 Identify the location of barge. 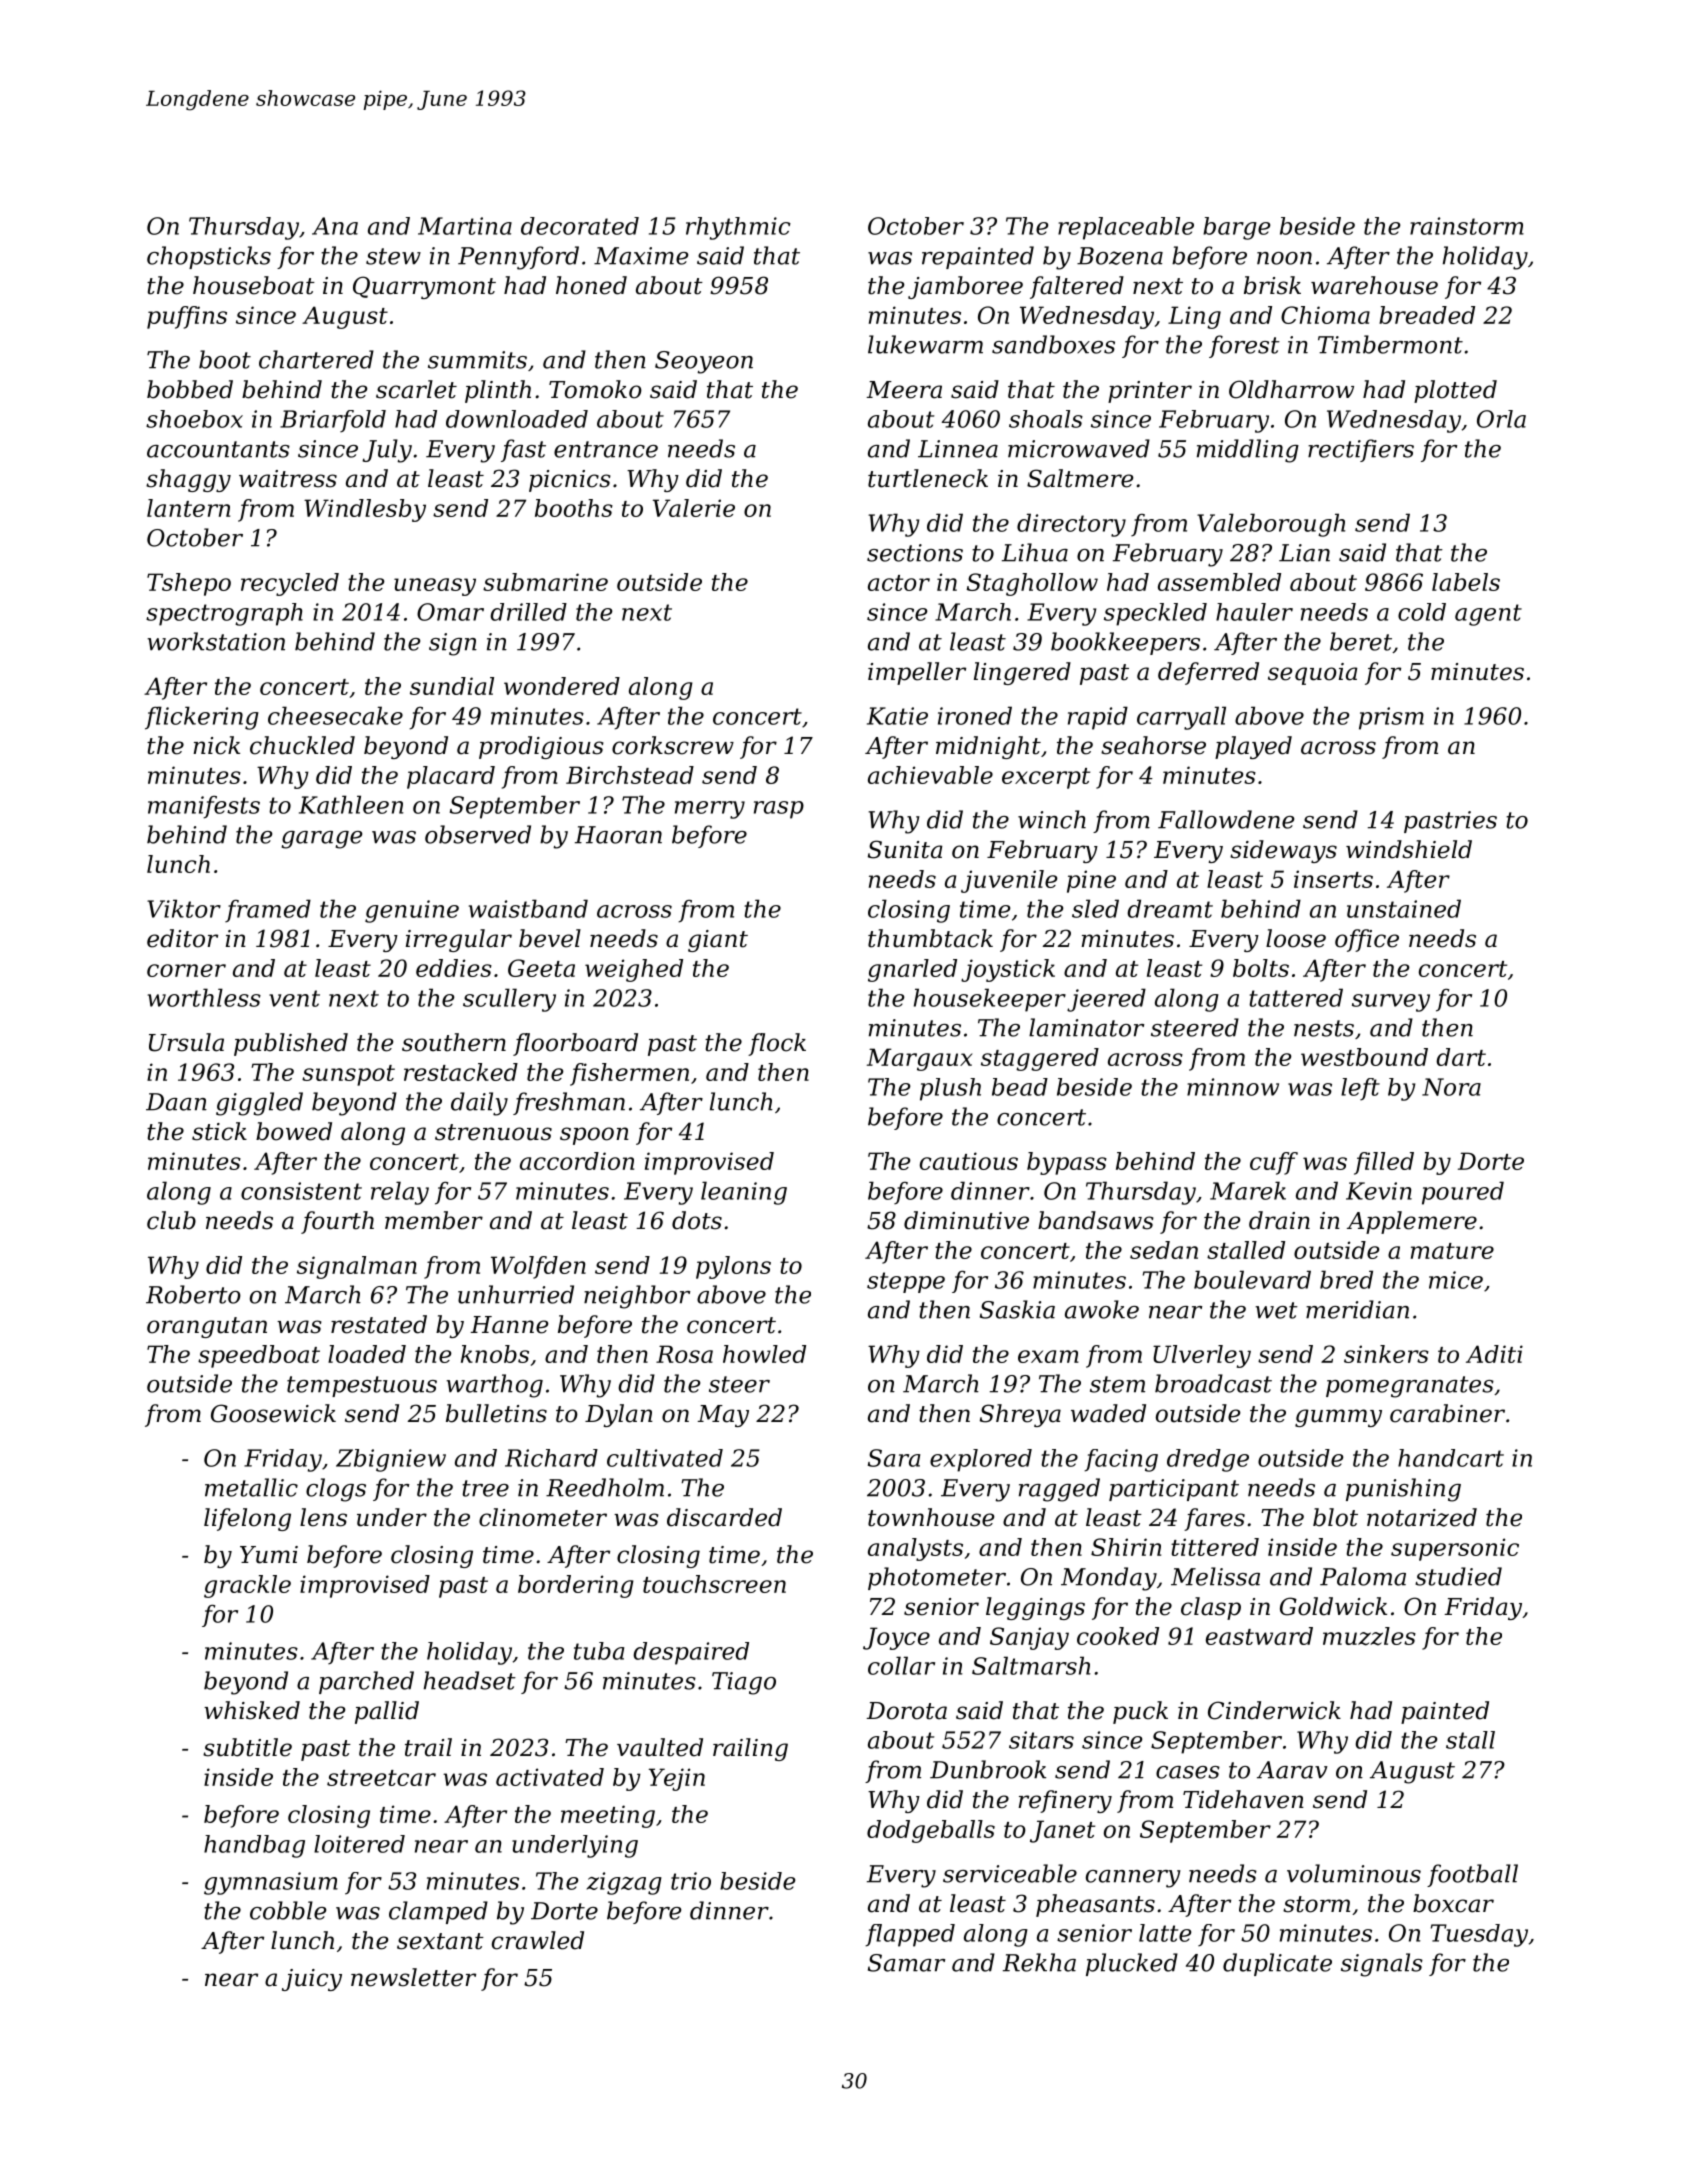
(1236, 228).
